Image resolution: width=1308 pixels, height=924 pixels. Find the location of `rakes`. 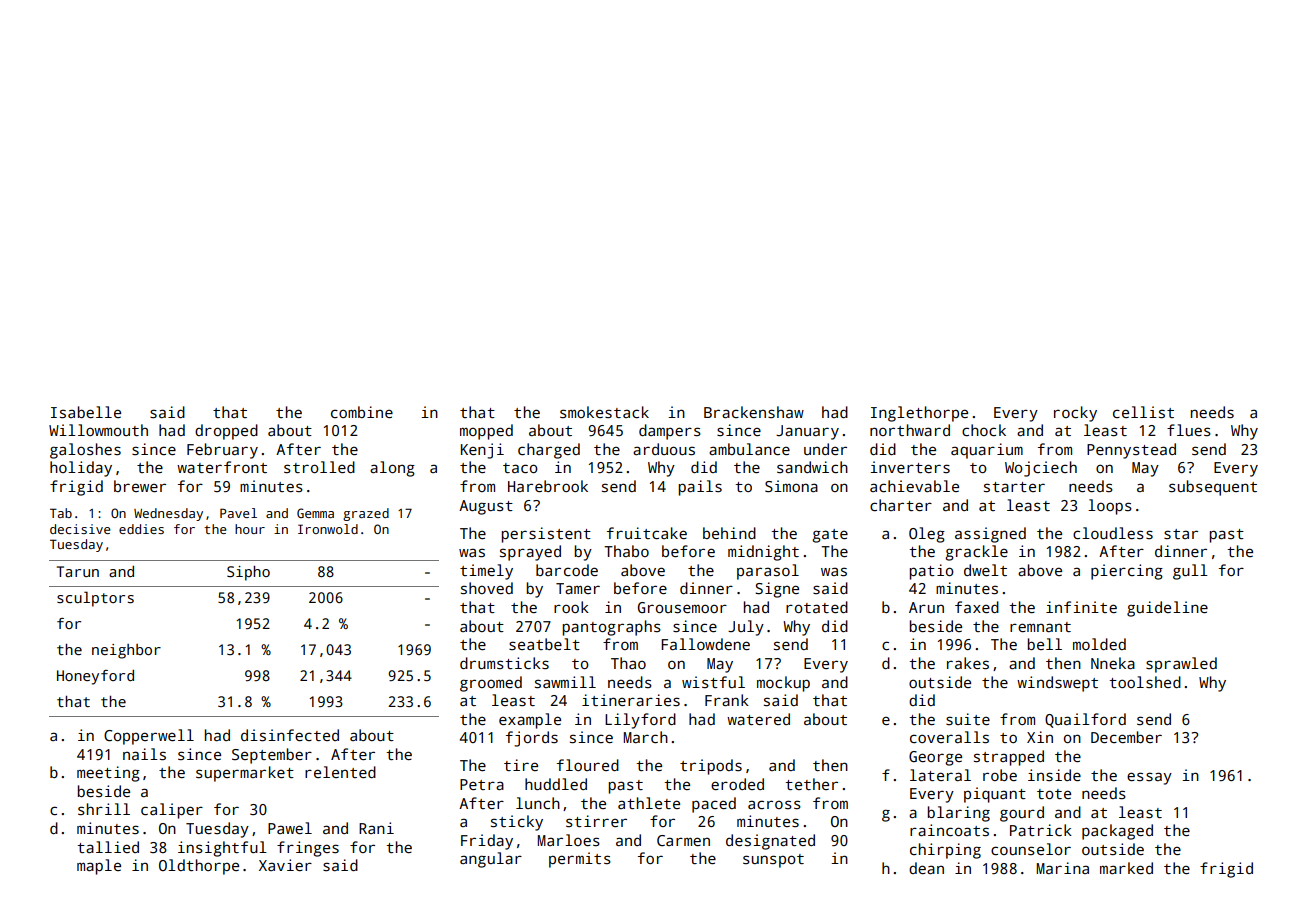

rakes is located at coordinates (968, 663).
